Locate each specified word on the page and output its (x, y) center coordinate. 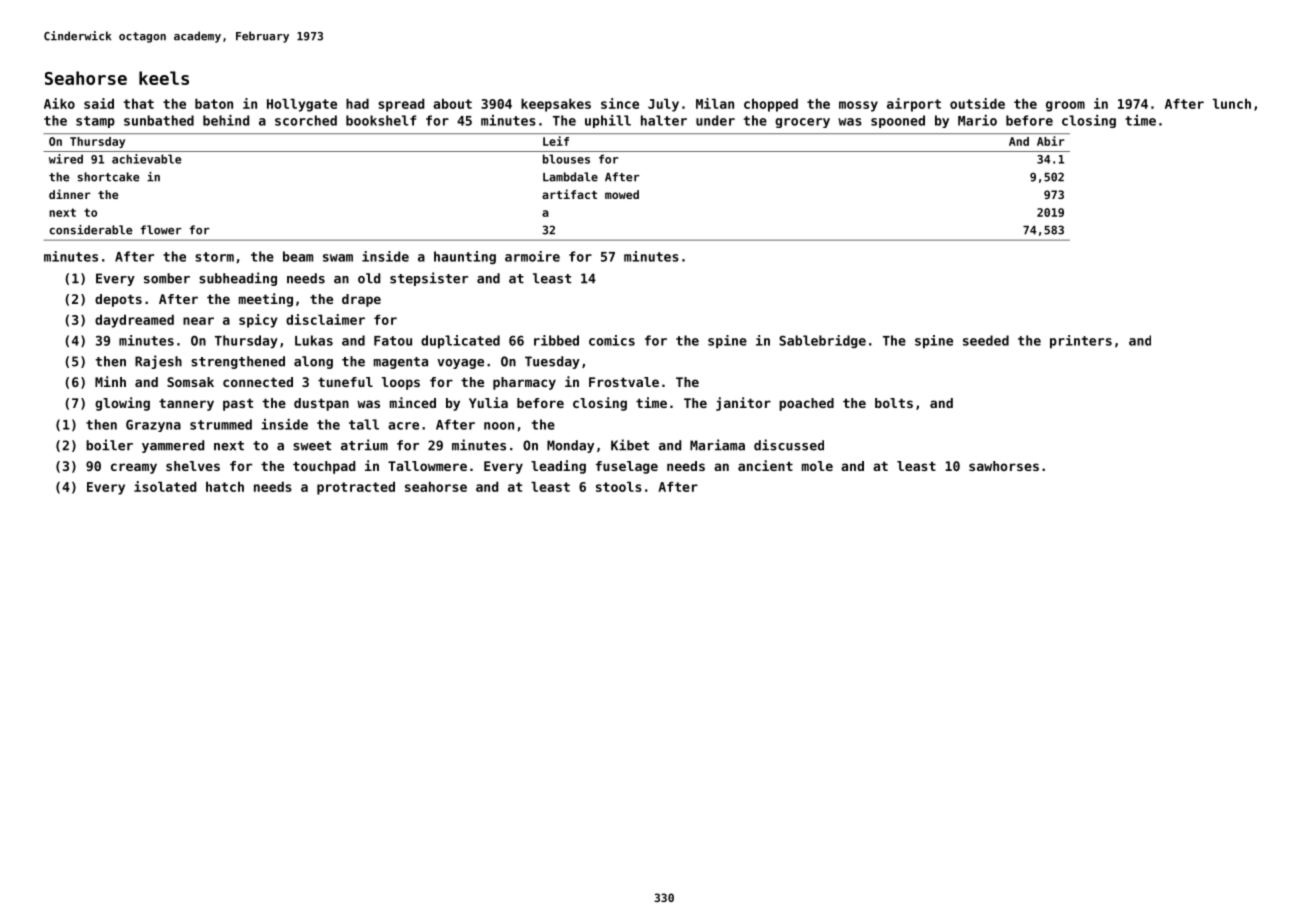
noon (499, 426)
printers (1081, 342)
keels (164, 78)
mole (817, 466)
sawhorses (1004, 466)
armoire (532, 256)
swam (338, 258)
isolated (165, 486)
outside (977, 103)
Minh (110, 381)
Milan (715, 103)
